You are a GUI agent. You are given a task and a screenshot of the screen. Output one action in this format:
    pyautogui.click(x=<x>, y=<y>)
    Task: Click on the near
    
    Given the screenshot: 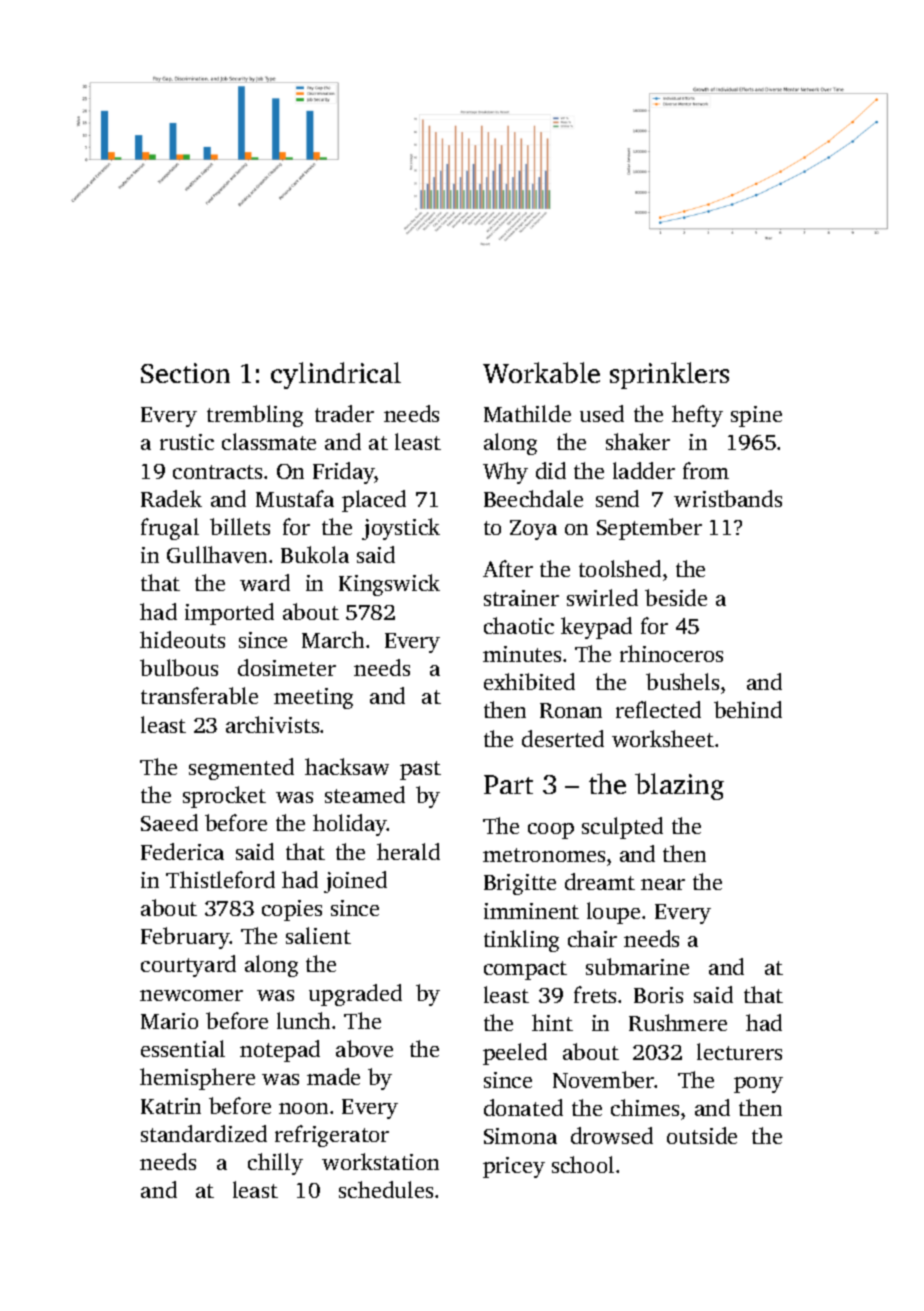 What is the action you would take?
    pyautogui.click(x=663, y=884)
